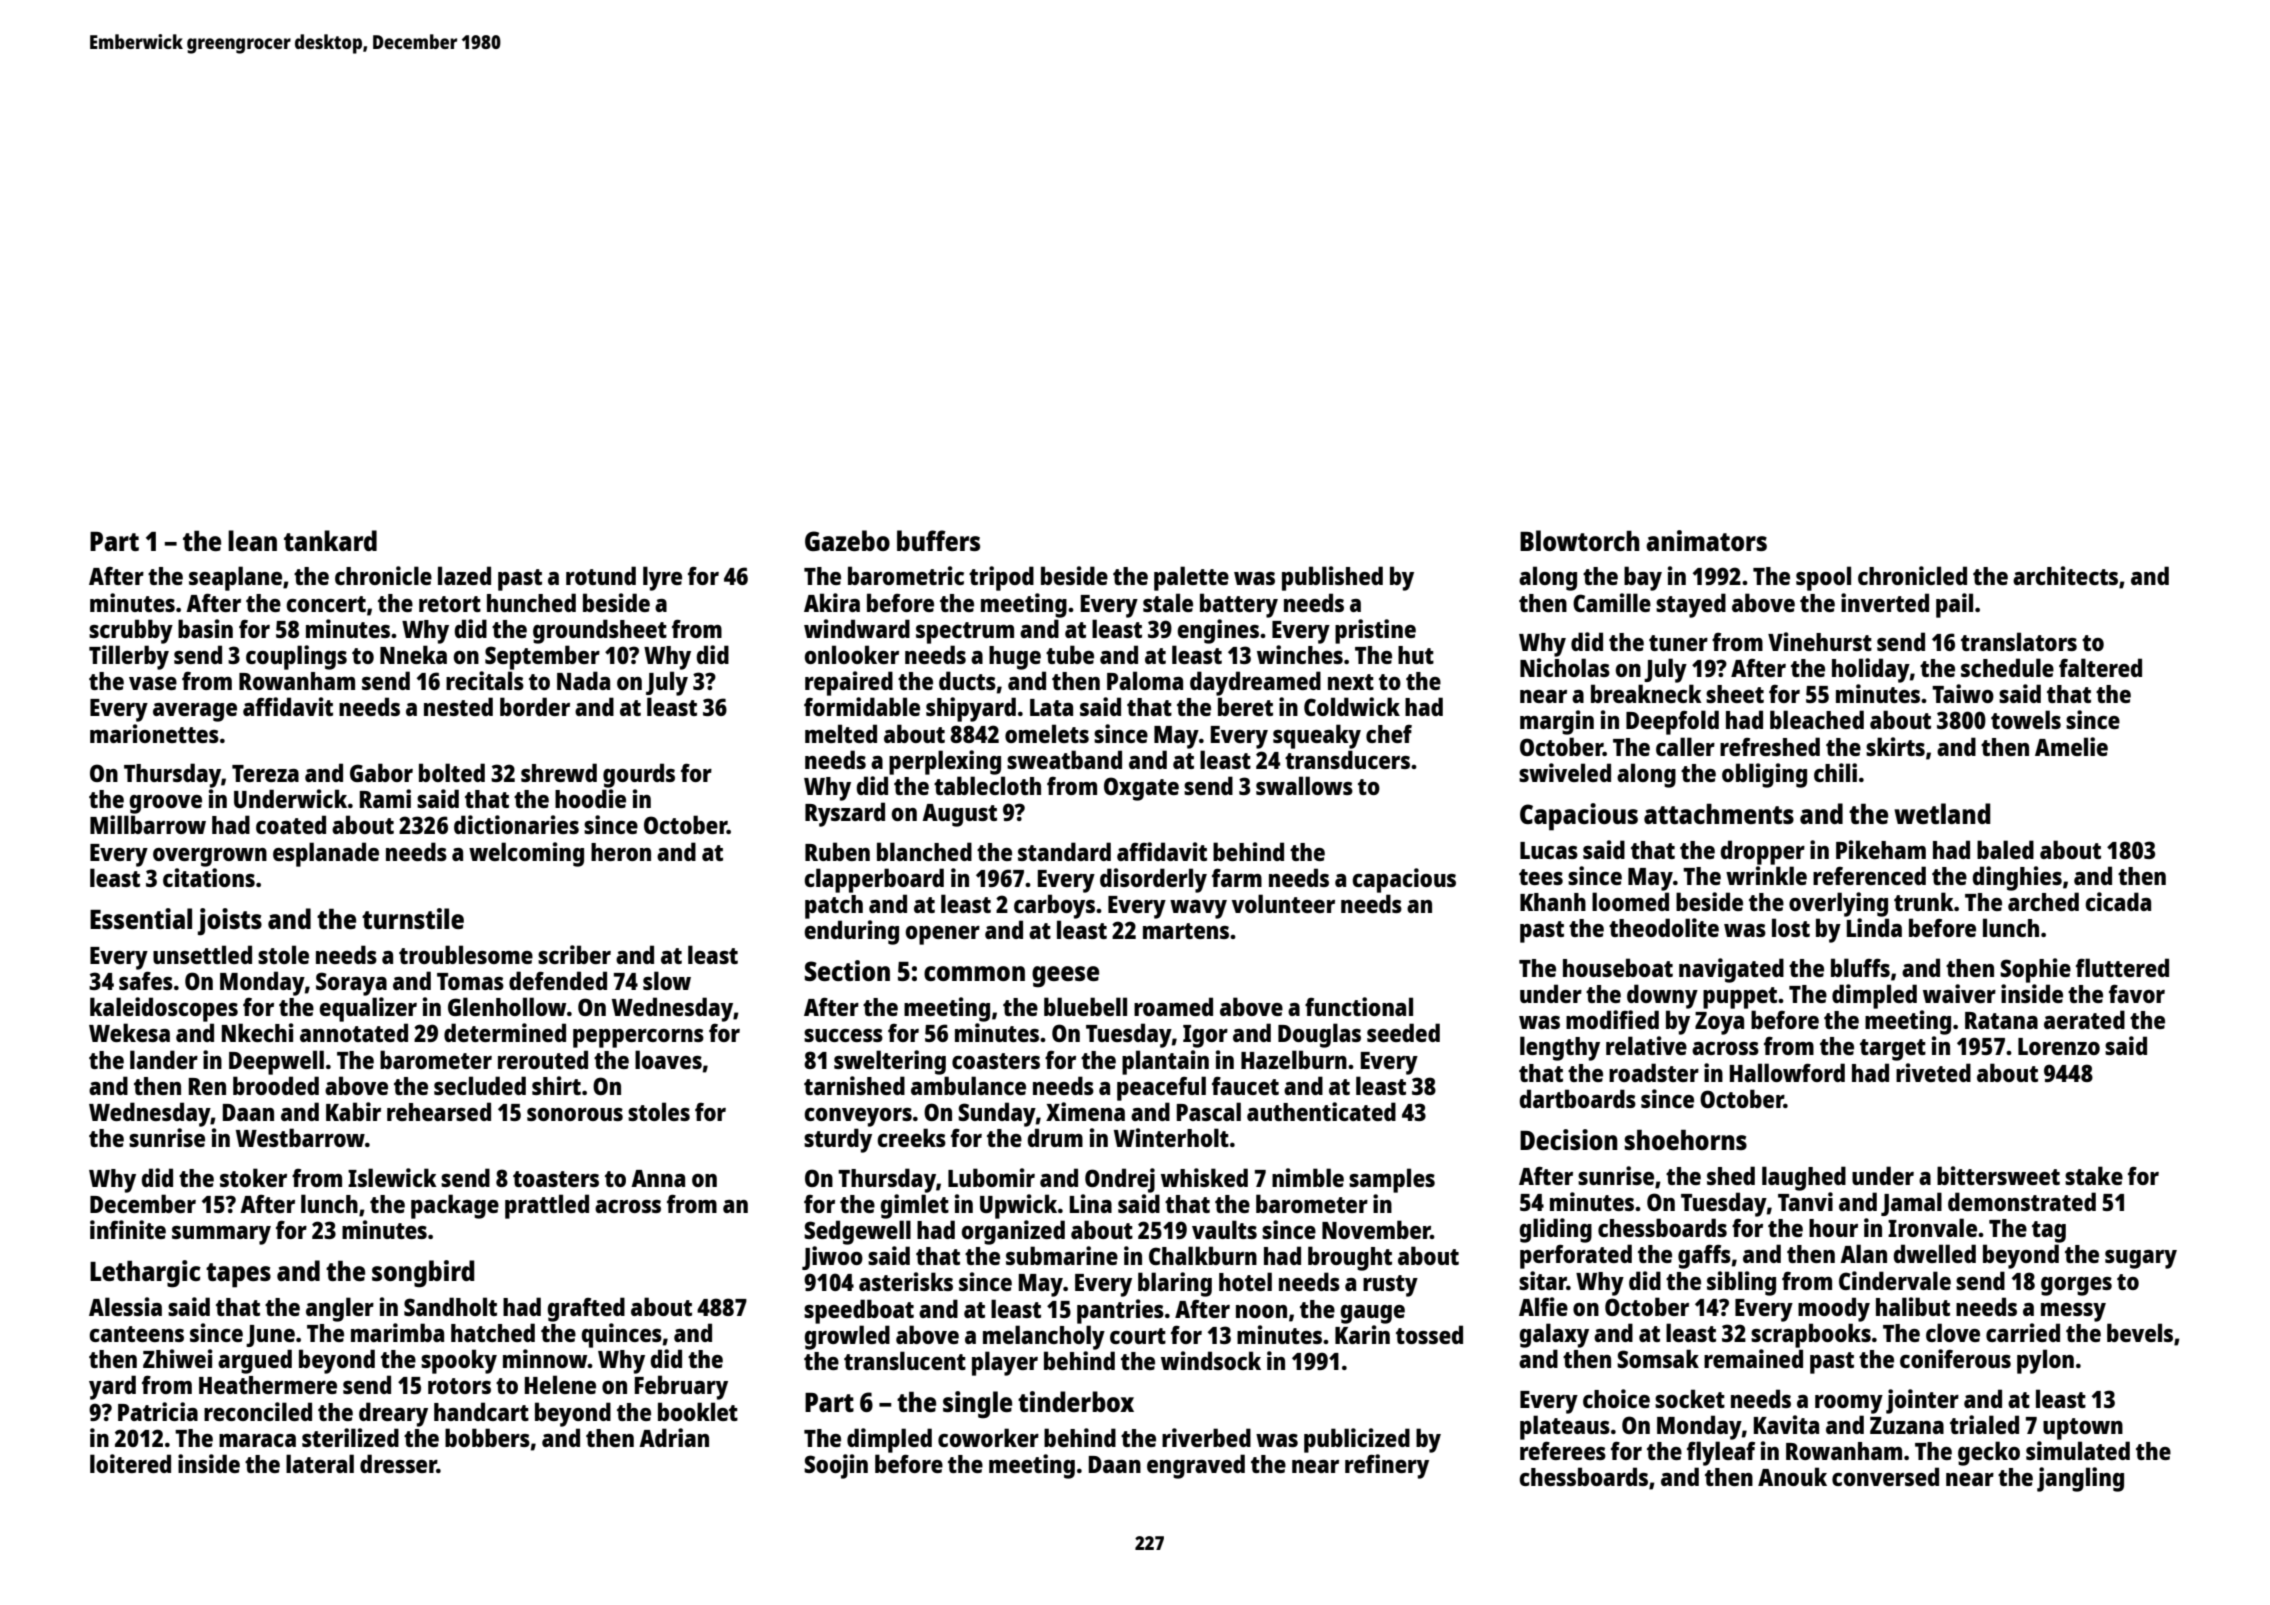 This image has height=1605, width=2270. I want to click on inverted, so click(1885, 602).
